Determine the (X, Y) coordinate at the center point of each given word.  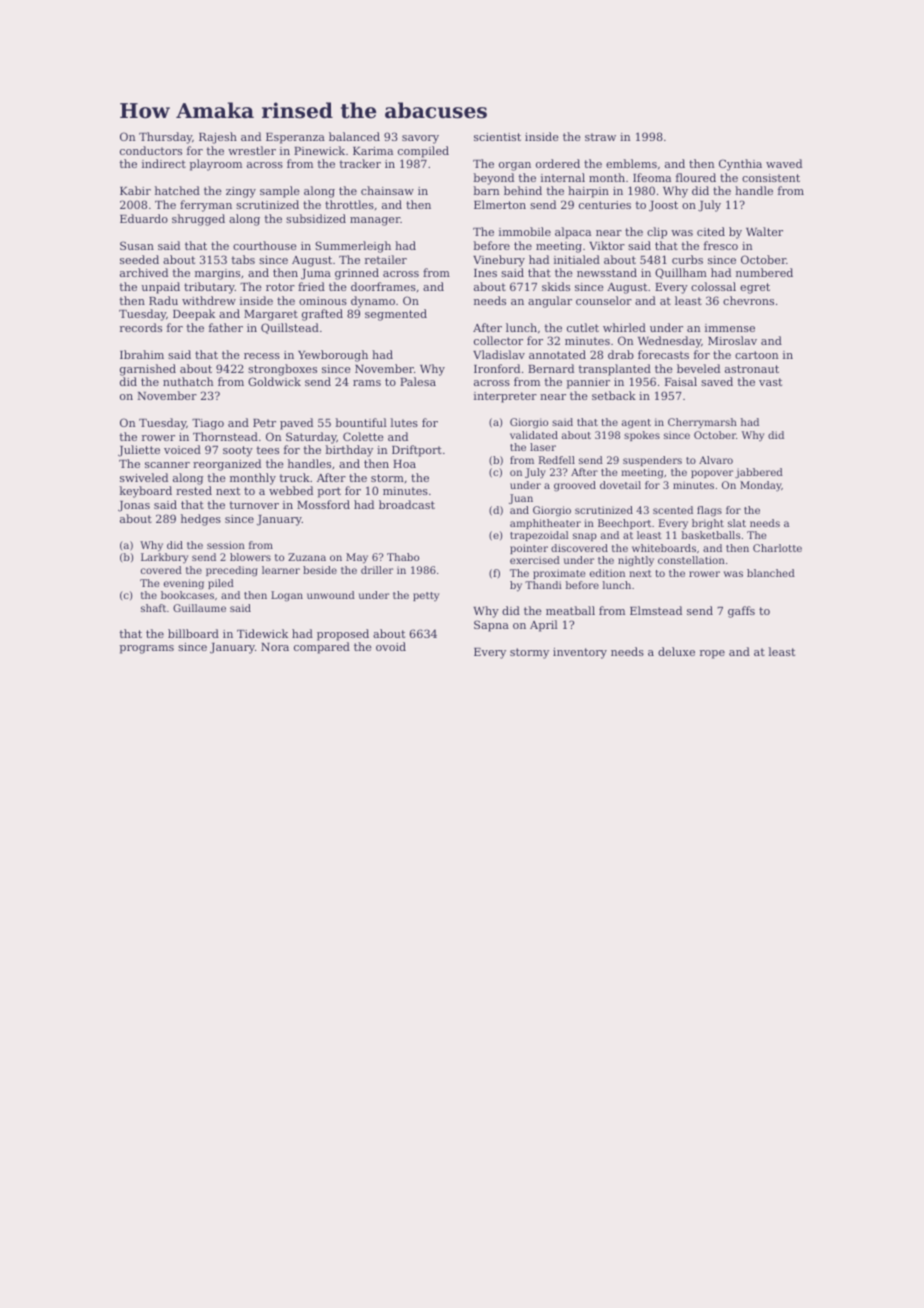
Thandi (543, 585)
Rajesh (218, 138)
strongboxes (282, 370)
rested (194, 490)
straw (600, 137)
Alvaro (716, 460)
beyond (493, 179)
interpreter (505, 397)
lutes (404, 422)
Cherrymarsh (702, 423)
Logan (287, 596)
